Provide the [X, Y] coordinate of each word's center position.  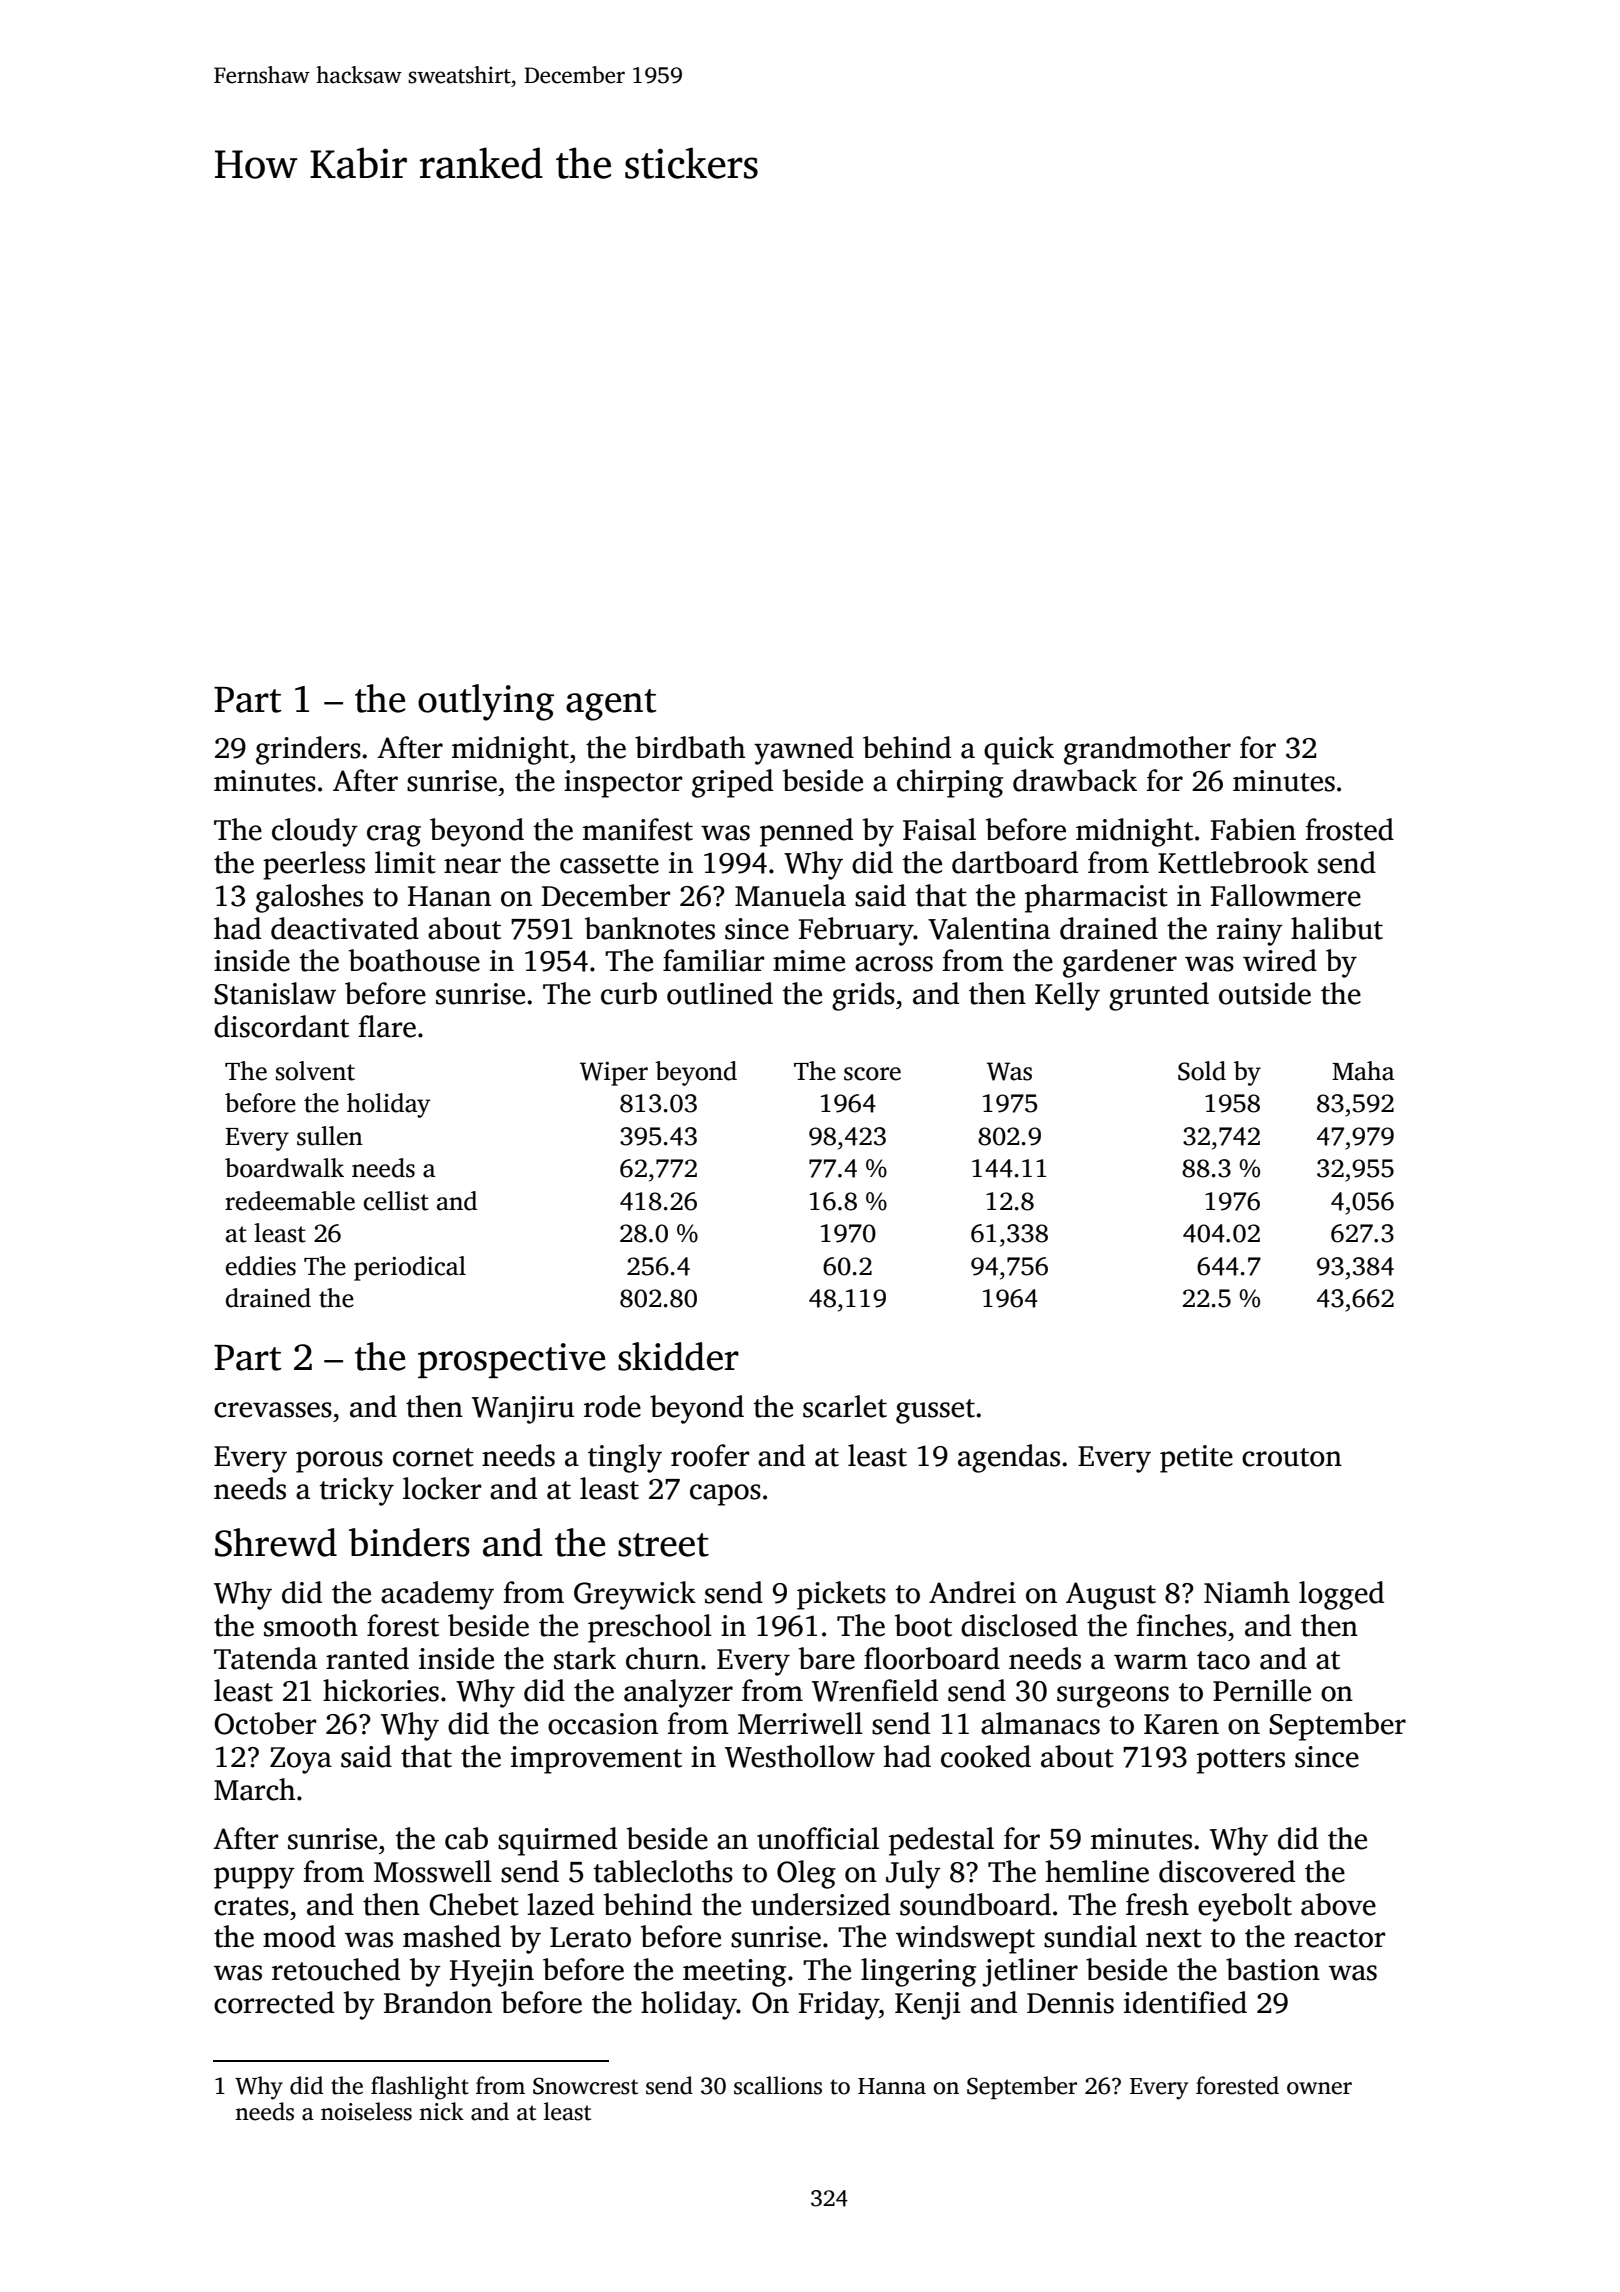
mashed [452, 1936]
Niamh [1247, 1592]
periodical [410, 1268]
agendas [1009, 1458]
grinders [308, 750]
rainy [1250, 932]
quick [1019, 750]
